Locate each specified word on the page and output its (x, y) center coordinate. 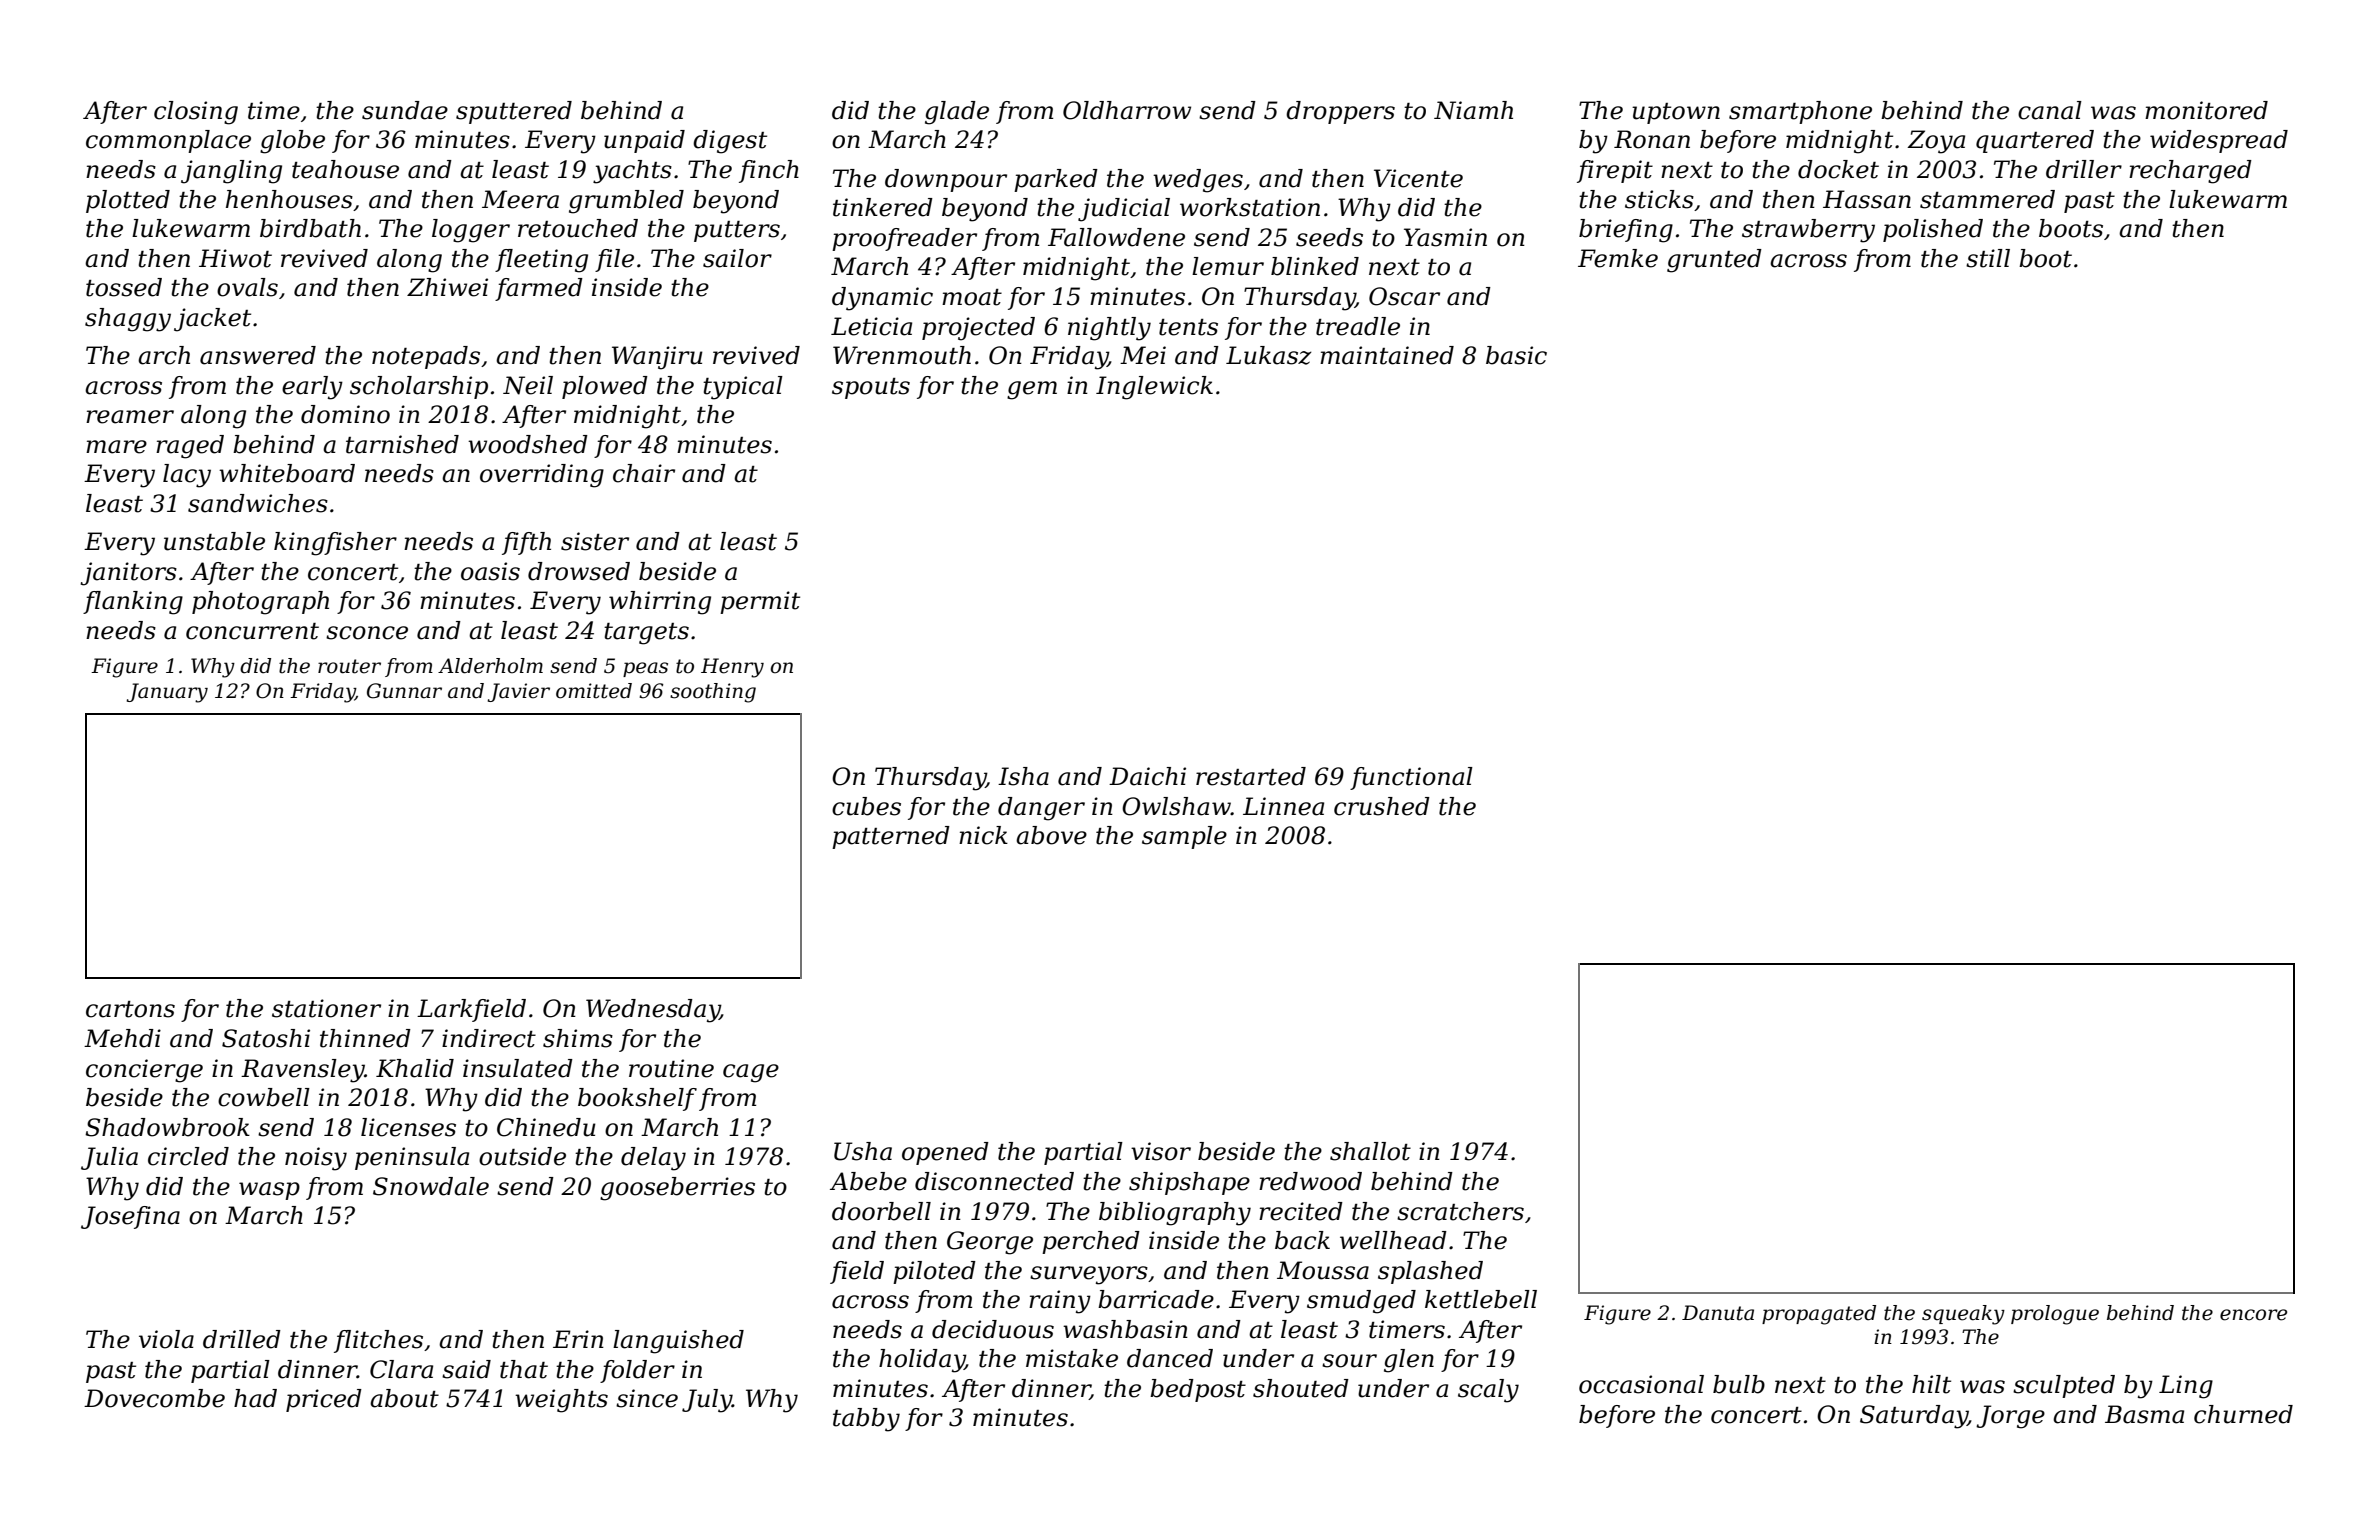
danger (1041, 809)
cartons (130, 1009)
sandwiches (258, 503)
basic (1516, 355)
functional (1411, 778)
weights (561, 1401)
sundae (405, 110)
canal (2050, 110)
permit (760, 602)
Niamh (1473, 110)
